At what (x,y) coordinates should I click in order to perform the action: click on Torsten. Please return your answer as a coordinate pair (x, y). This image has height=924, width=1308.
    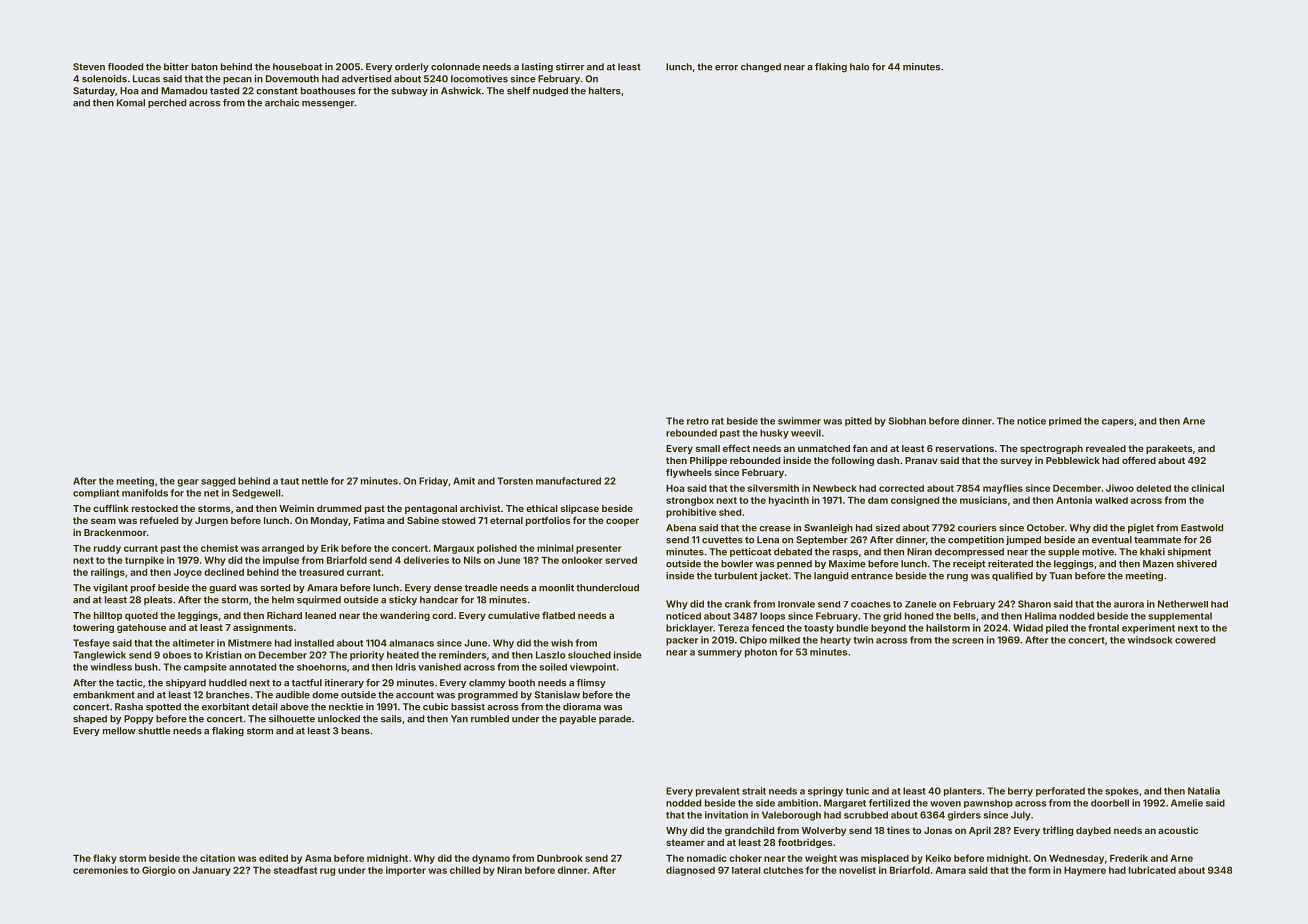
    Looking at the image, I should click on (515, 481).
